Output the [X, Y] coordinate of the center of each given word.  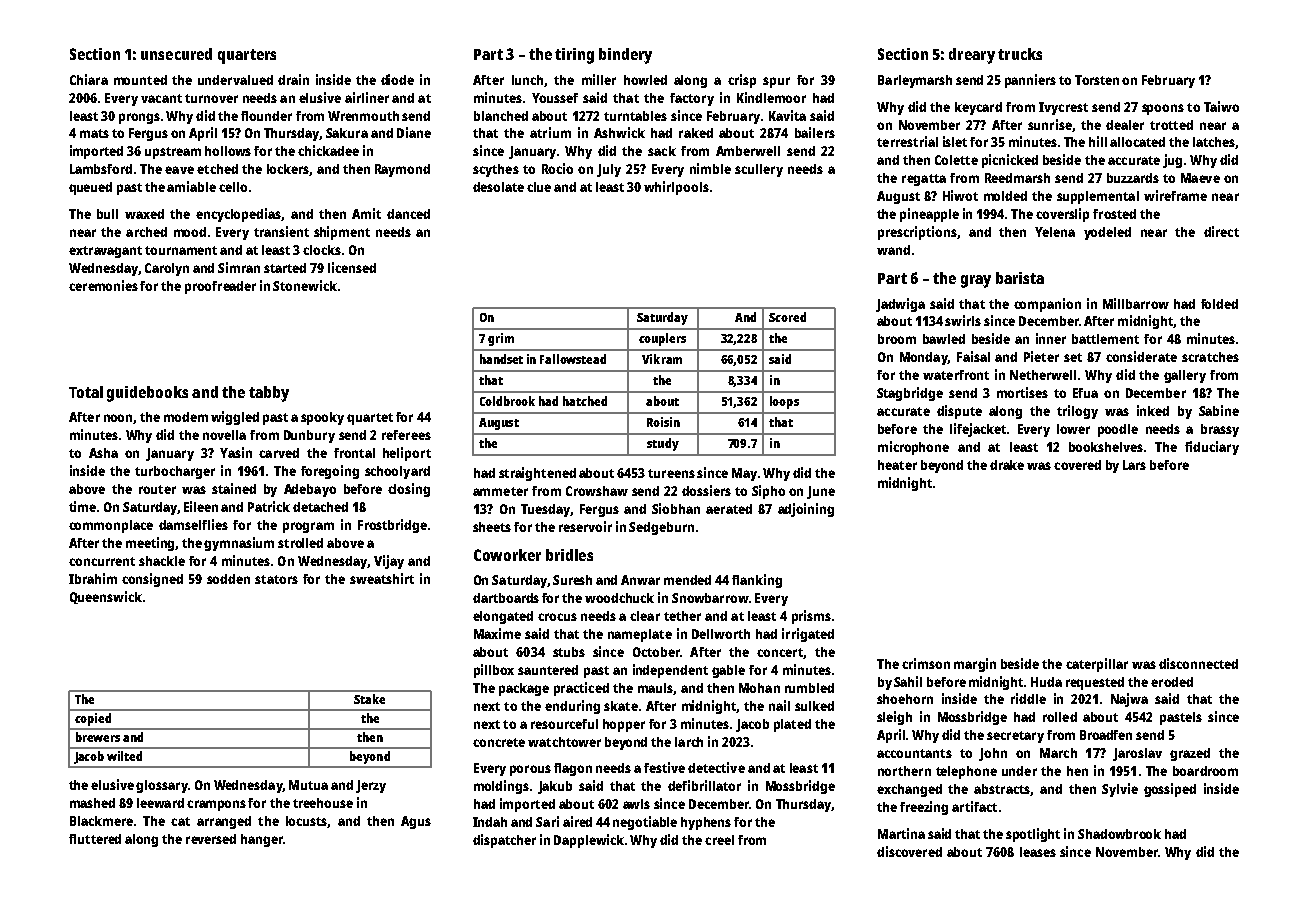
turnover [211, 98]
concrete [499, 742]
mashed [92, 803]
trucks [1020, 54]
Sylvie [1120, 790]
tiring [574, 56]
